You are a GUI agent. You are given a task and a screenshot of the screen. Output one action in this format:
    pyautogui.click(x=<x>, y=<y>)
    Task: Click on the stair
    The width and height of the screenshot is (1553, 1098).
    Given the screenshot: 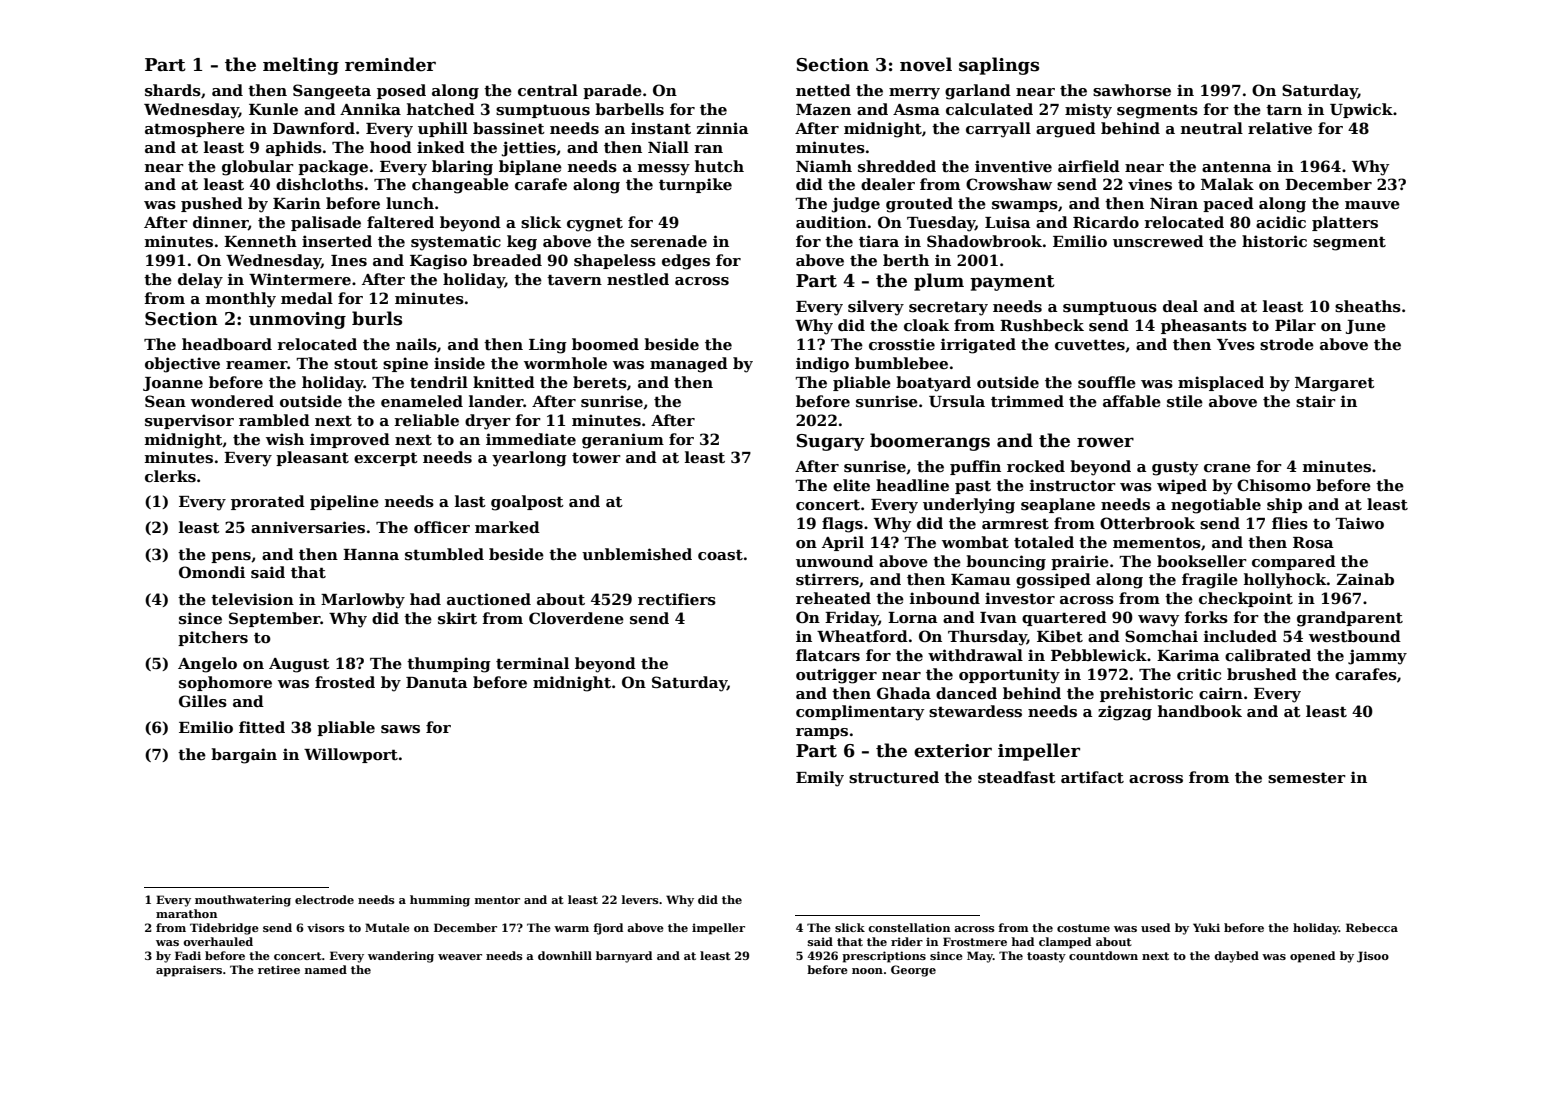 What is the action you would take?
    pyautogui.click(x=1316, y=401)
